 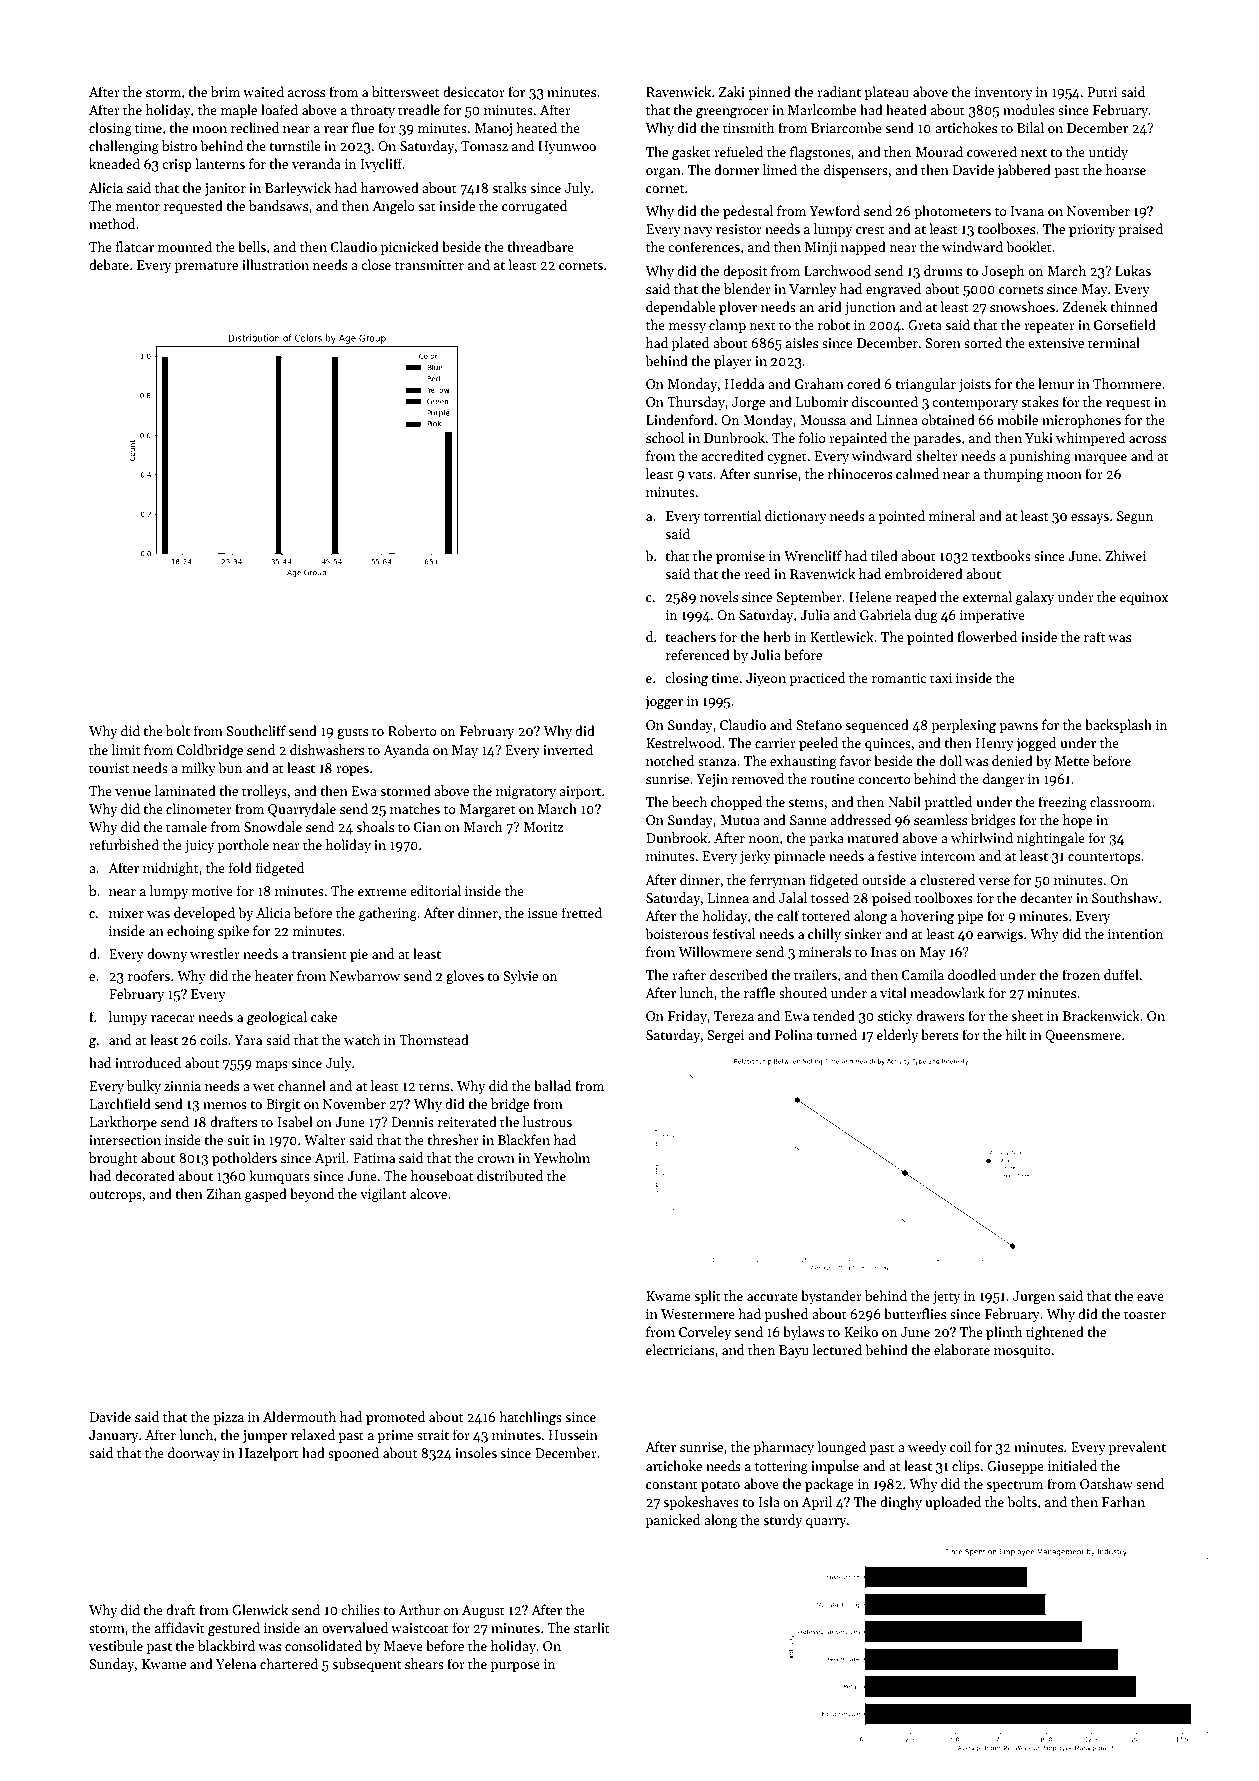 What do you see at coordinates (540, 246) in the screenshot?
I see `threadbare` at bounding box center [540, 246].
